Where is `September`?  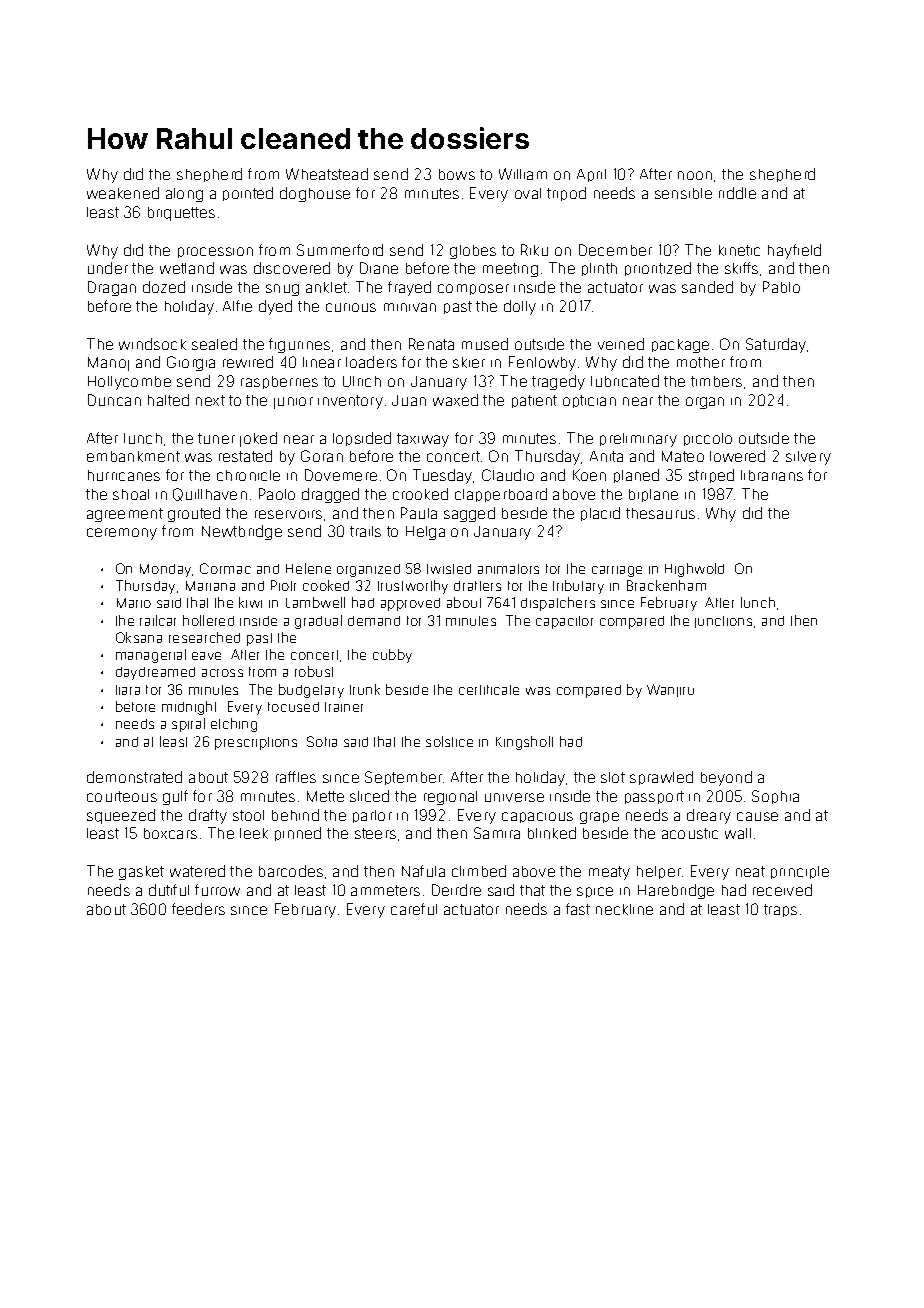 September is located at coordinates (403, 778).
